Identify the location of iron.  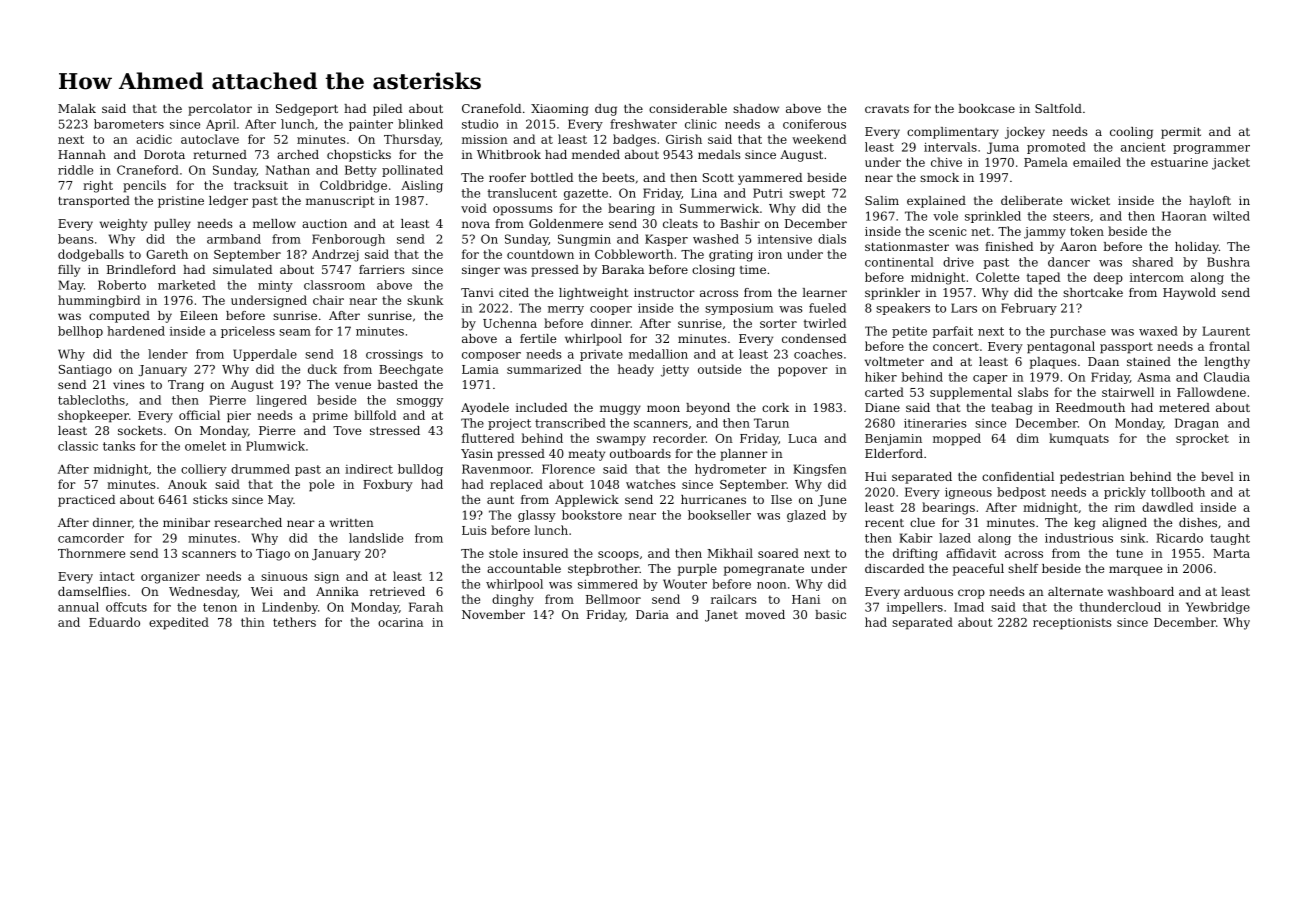
(770, 254).
